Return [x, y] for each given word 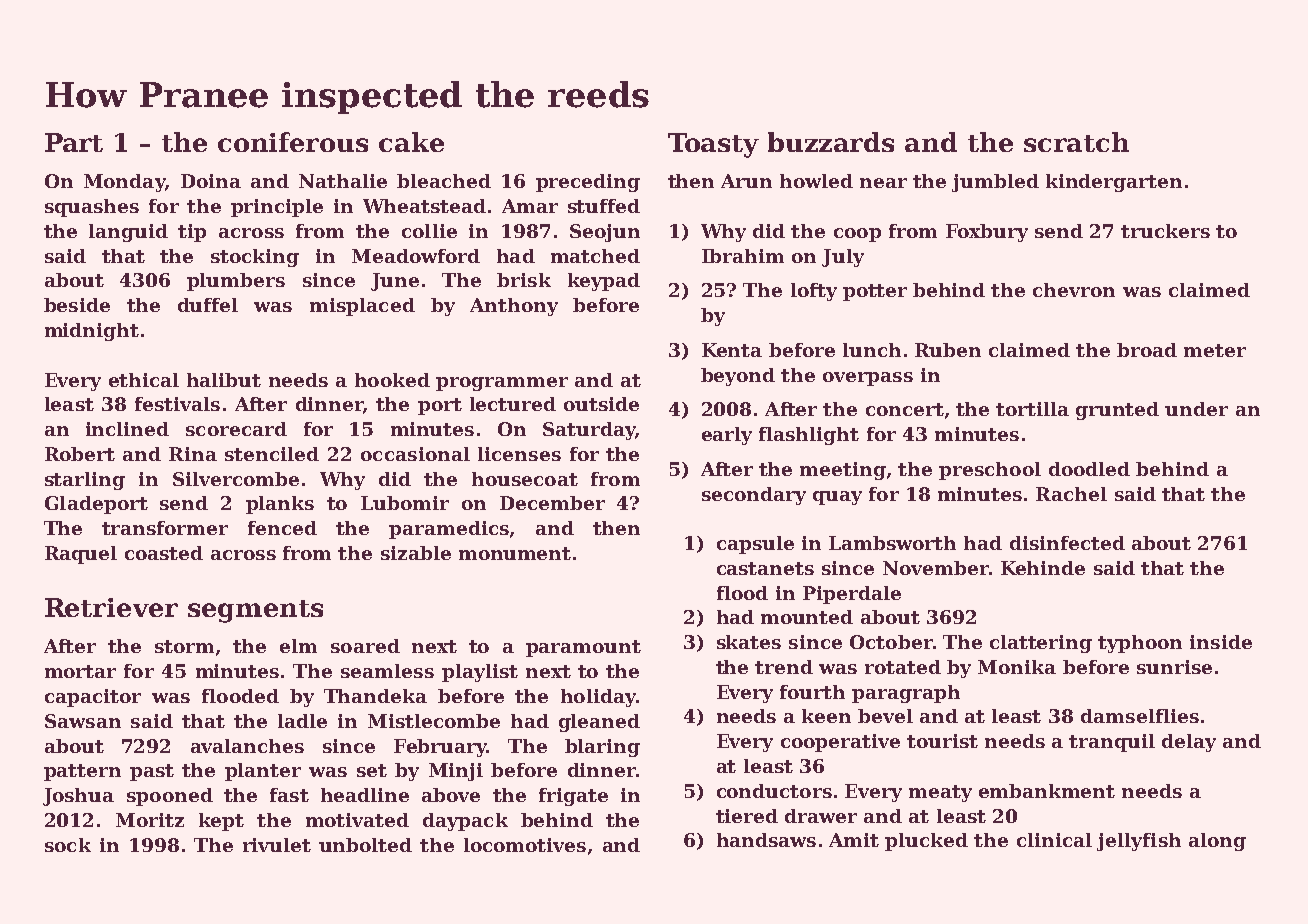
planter [263, 772]
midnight [92, 332]
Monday [124, 183]
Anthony [514, 307]
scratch [1076, 142]
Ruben [948, 350]
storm [184, 646]
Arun [746, 181]
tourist [942, 741]
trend [784, 667]
